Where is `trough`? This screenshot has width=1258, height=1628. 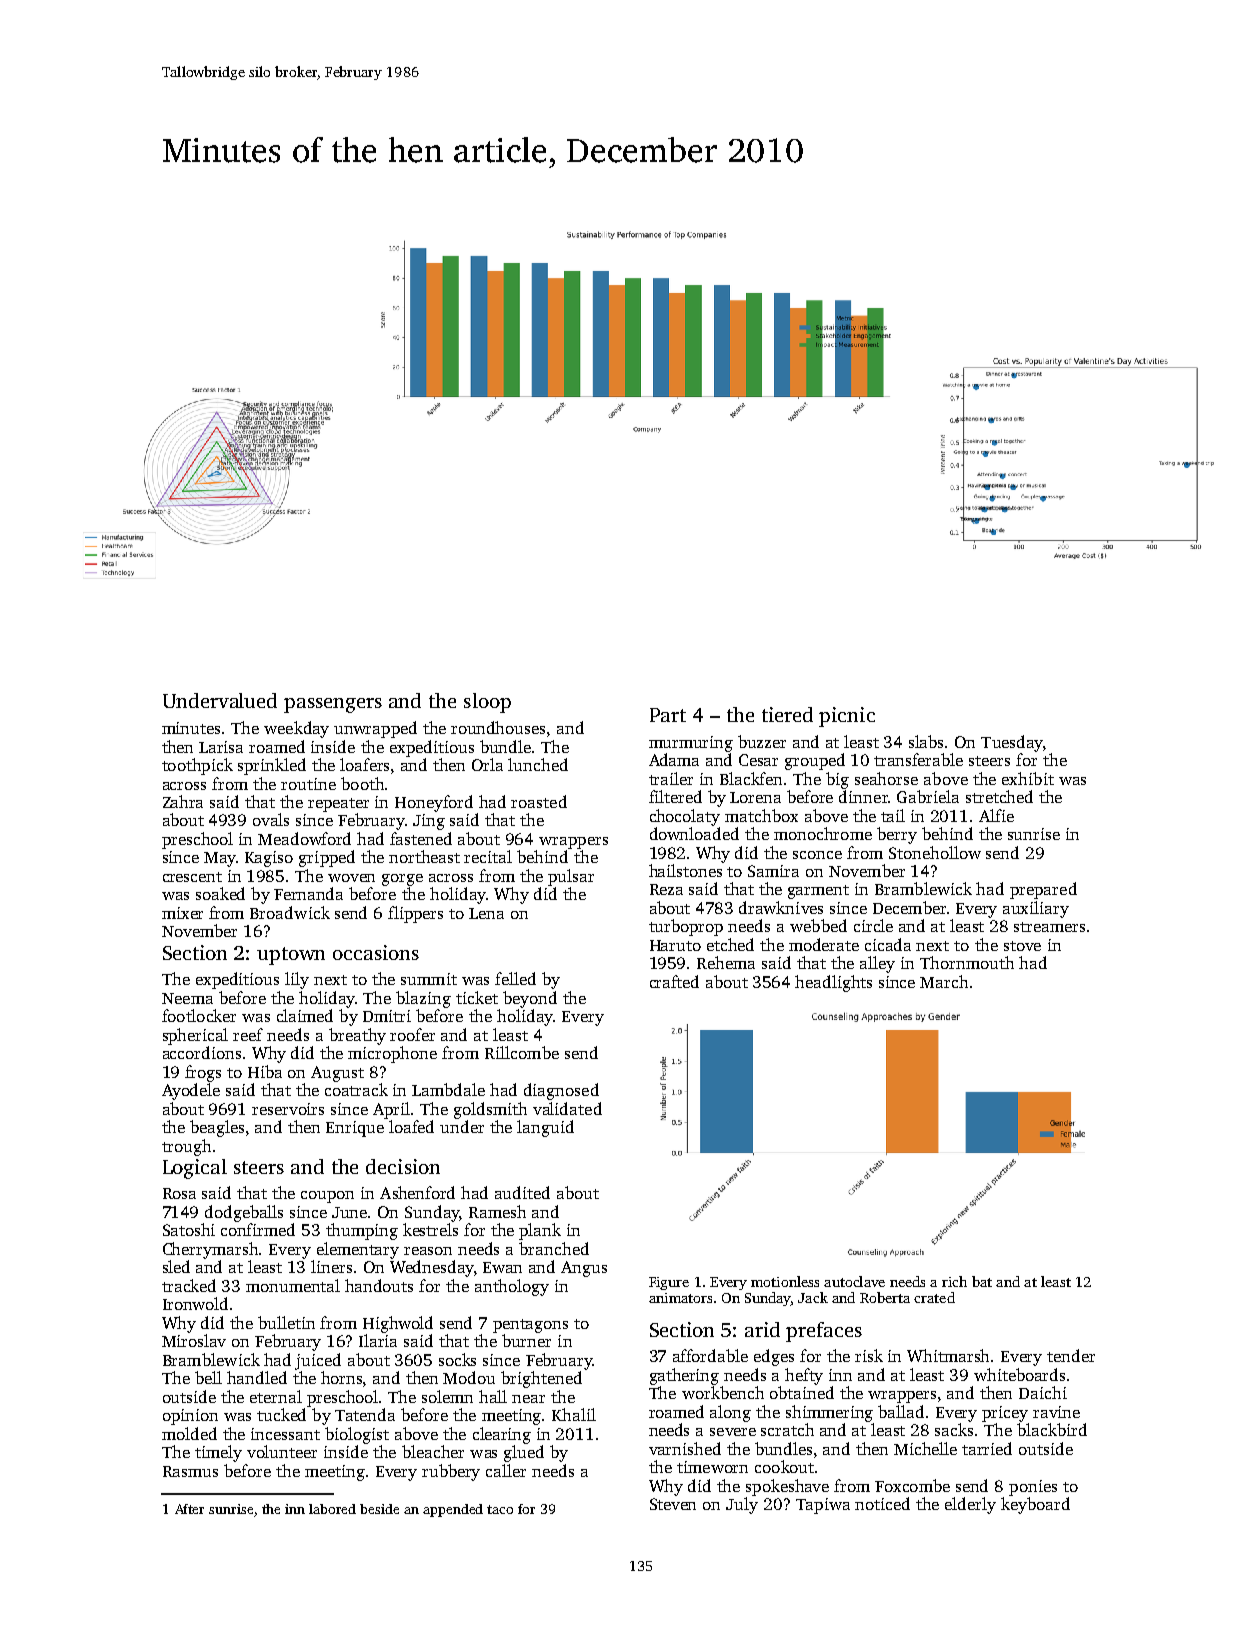 trough is located at coordinates (186, 1147).
